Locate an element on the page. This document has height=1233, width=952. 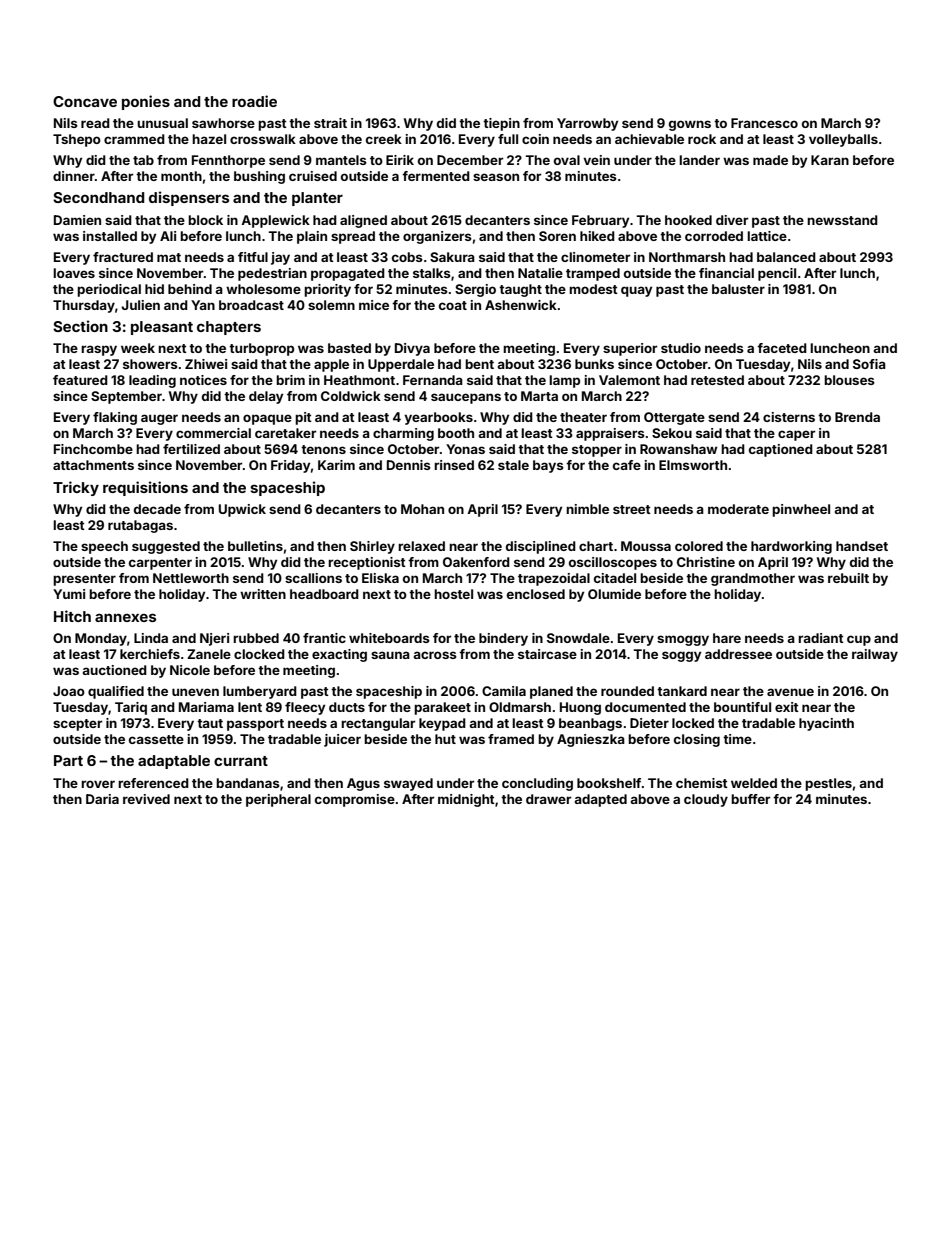
retested is located at coordinates (717, 380).
